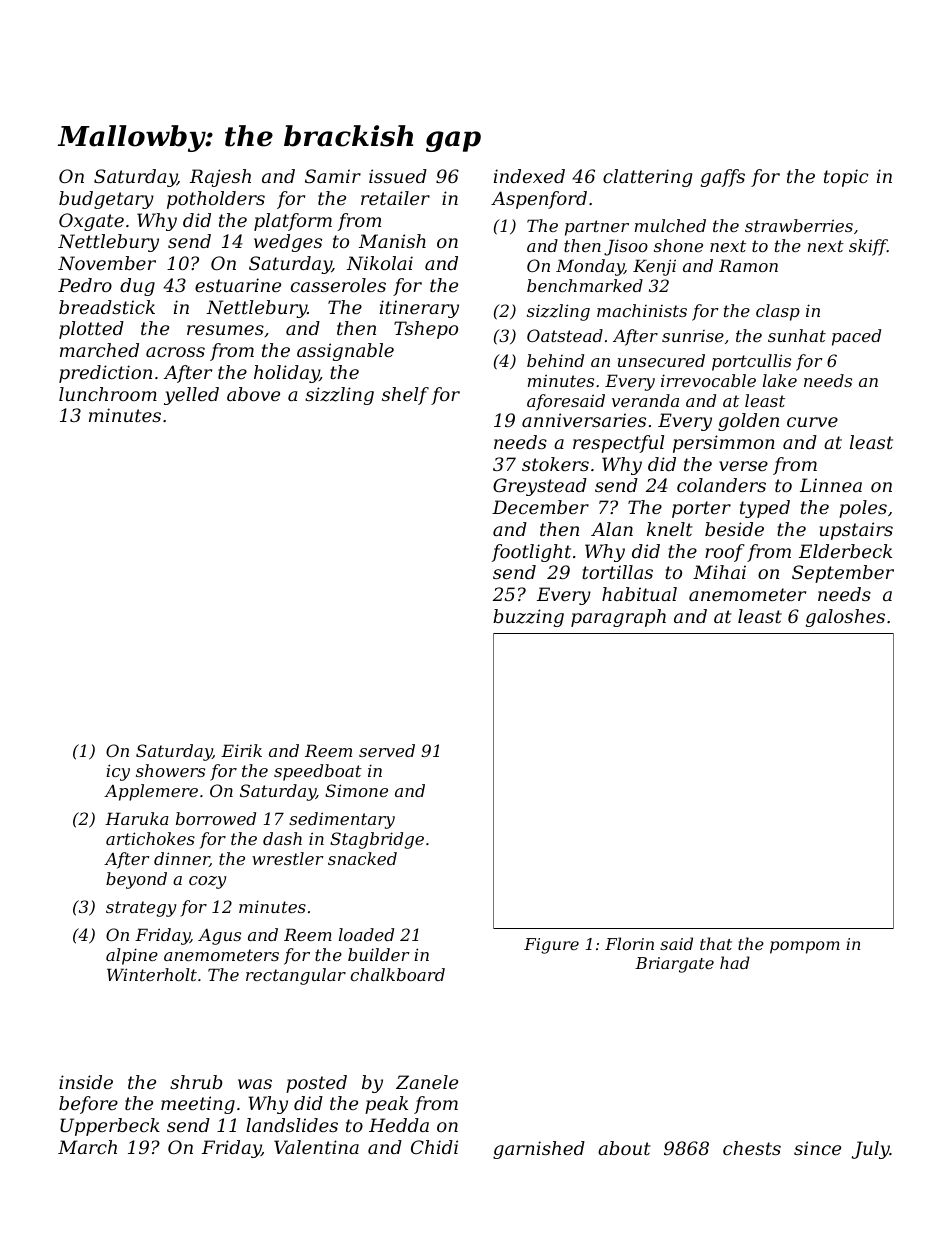 The image size is (952, 1233). What do you see at coordinates (531, 553) in the page?
I see `footlight` at bounding box center [531, 553].
